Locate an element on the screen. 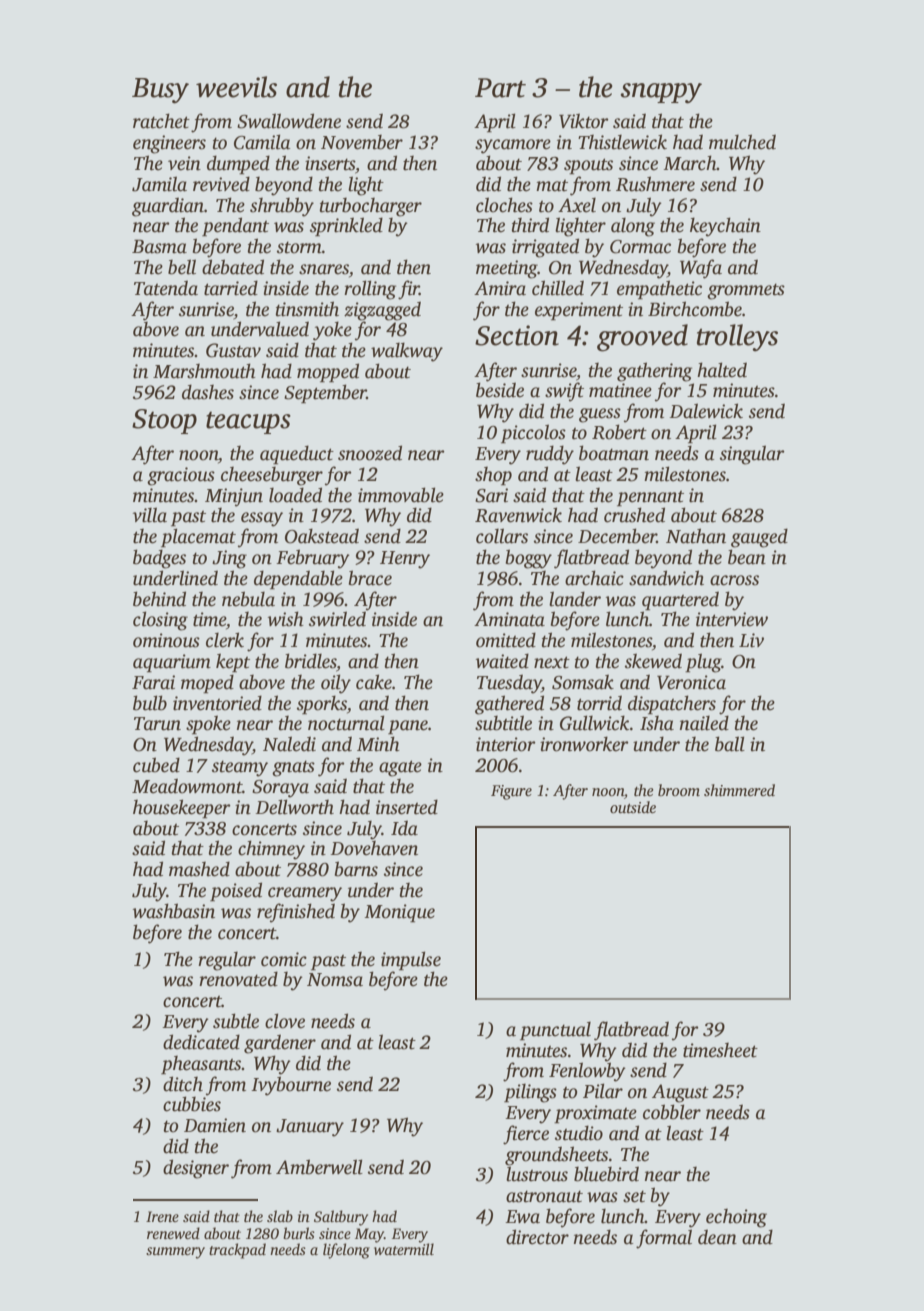 This screenshot has height=1311, width=924. villa is located at coordinates (150, 515).
